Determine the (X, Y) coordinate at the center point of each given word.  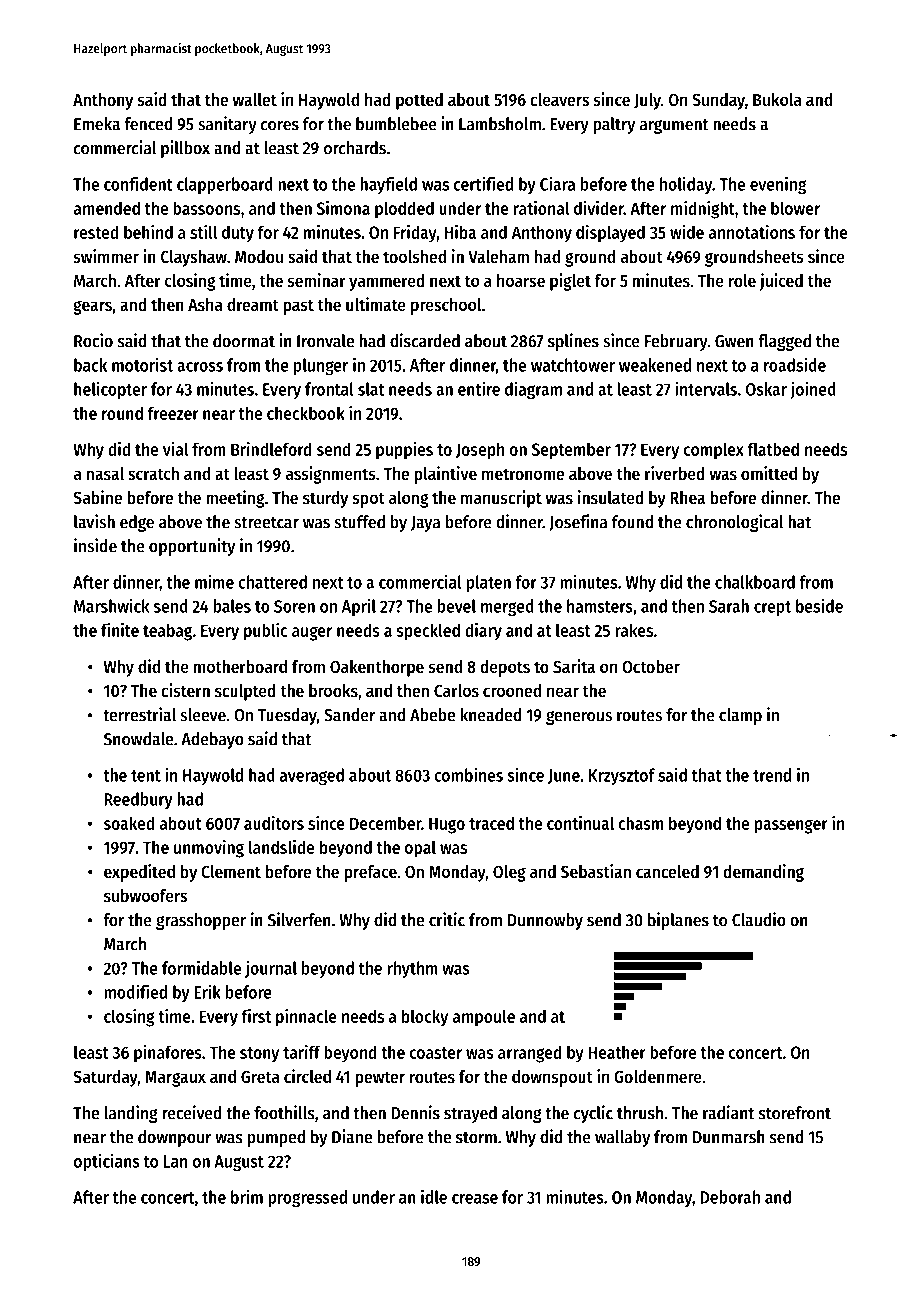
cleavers (559, 99)
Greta (260, 1076)
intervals (706, 388)
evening (778, 185)
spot (369, 500)
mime (214, 582)
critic (447, 919)
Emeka (97, 124)
